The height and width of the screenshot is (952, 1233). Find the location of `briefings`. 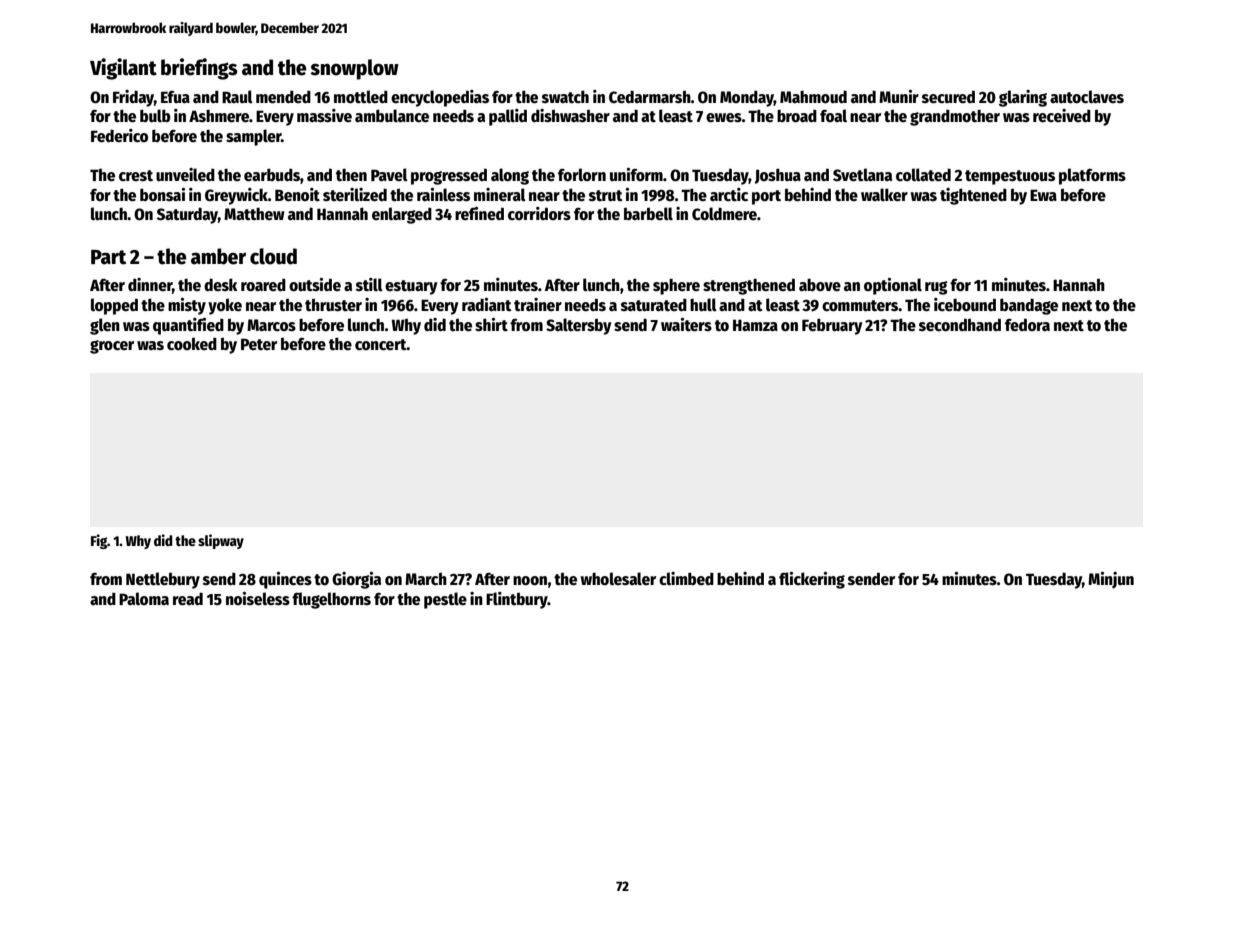

briefings is located at coordinates (199, 69).
